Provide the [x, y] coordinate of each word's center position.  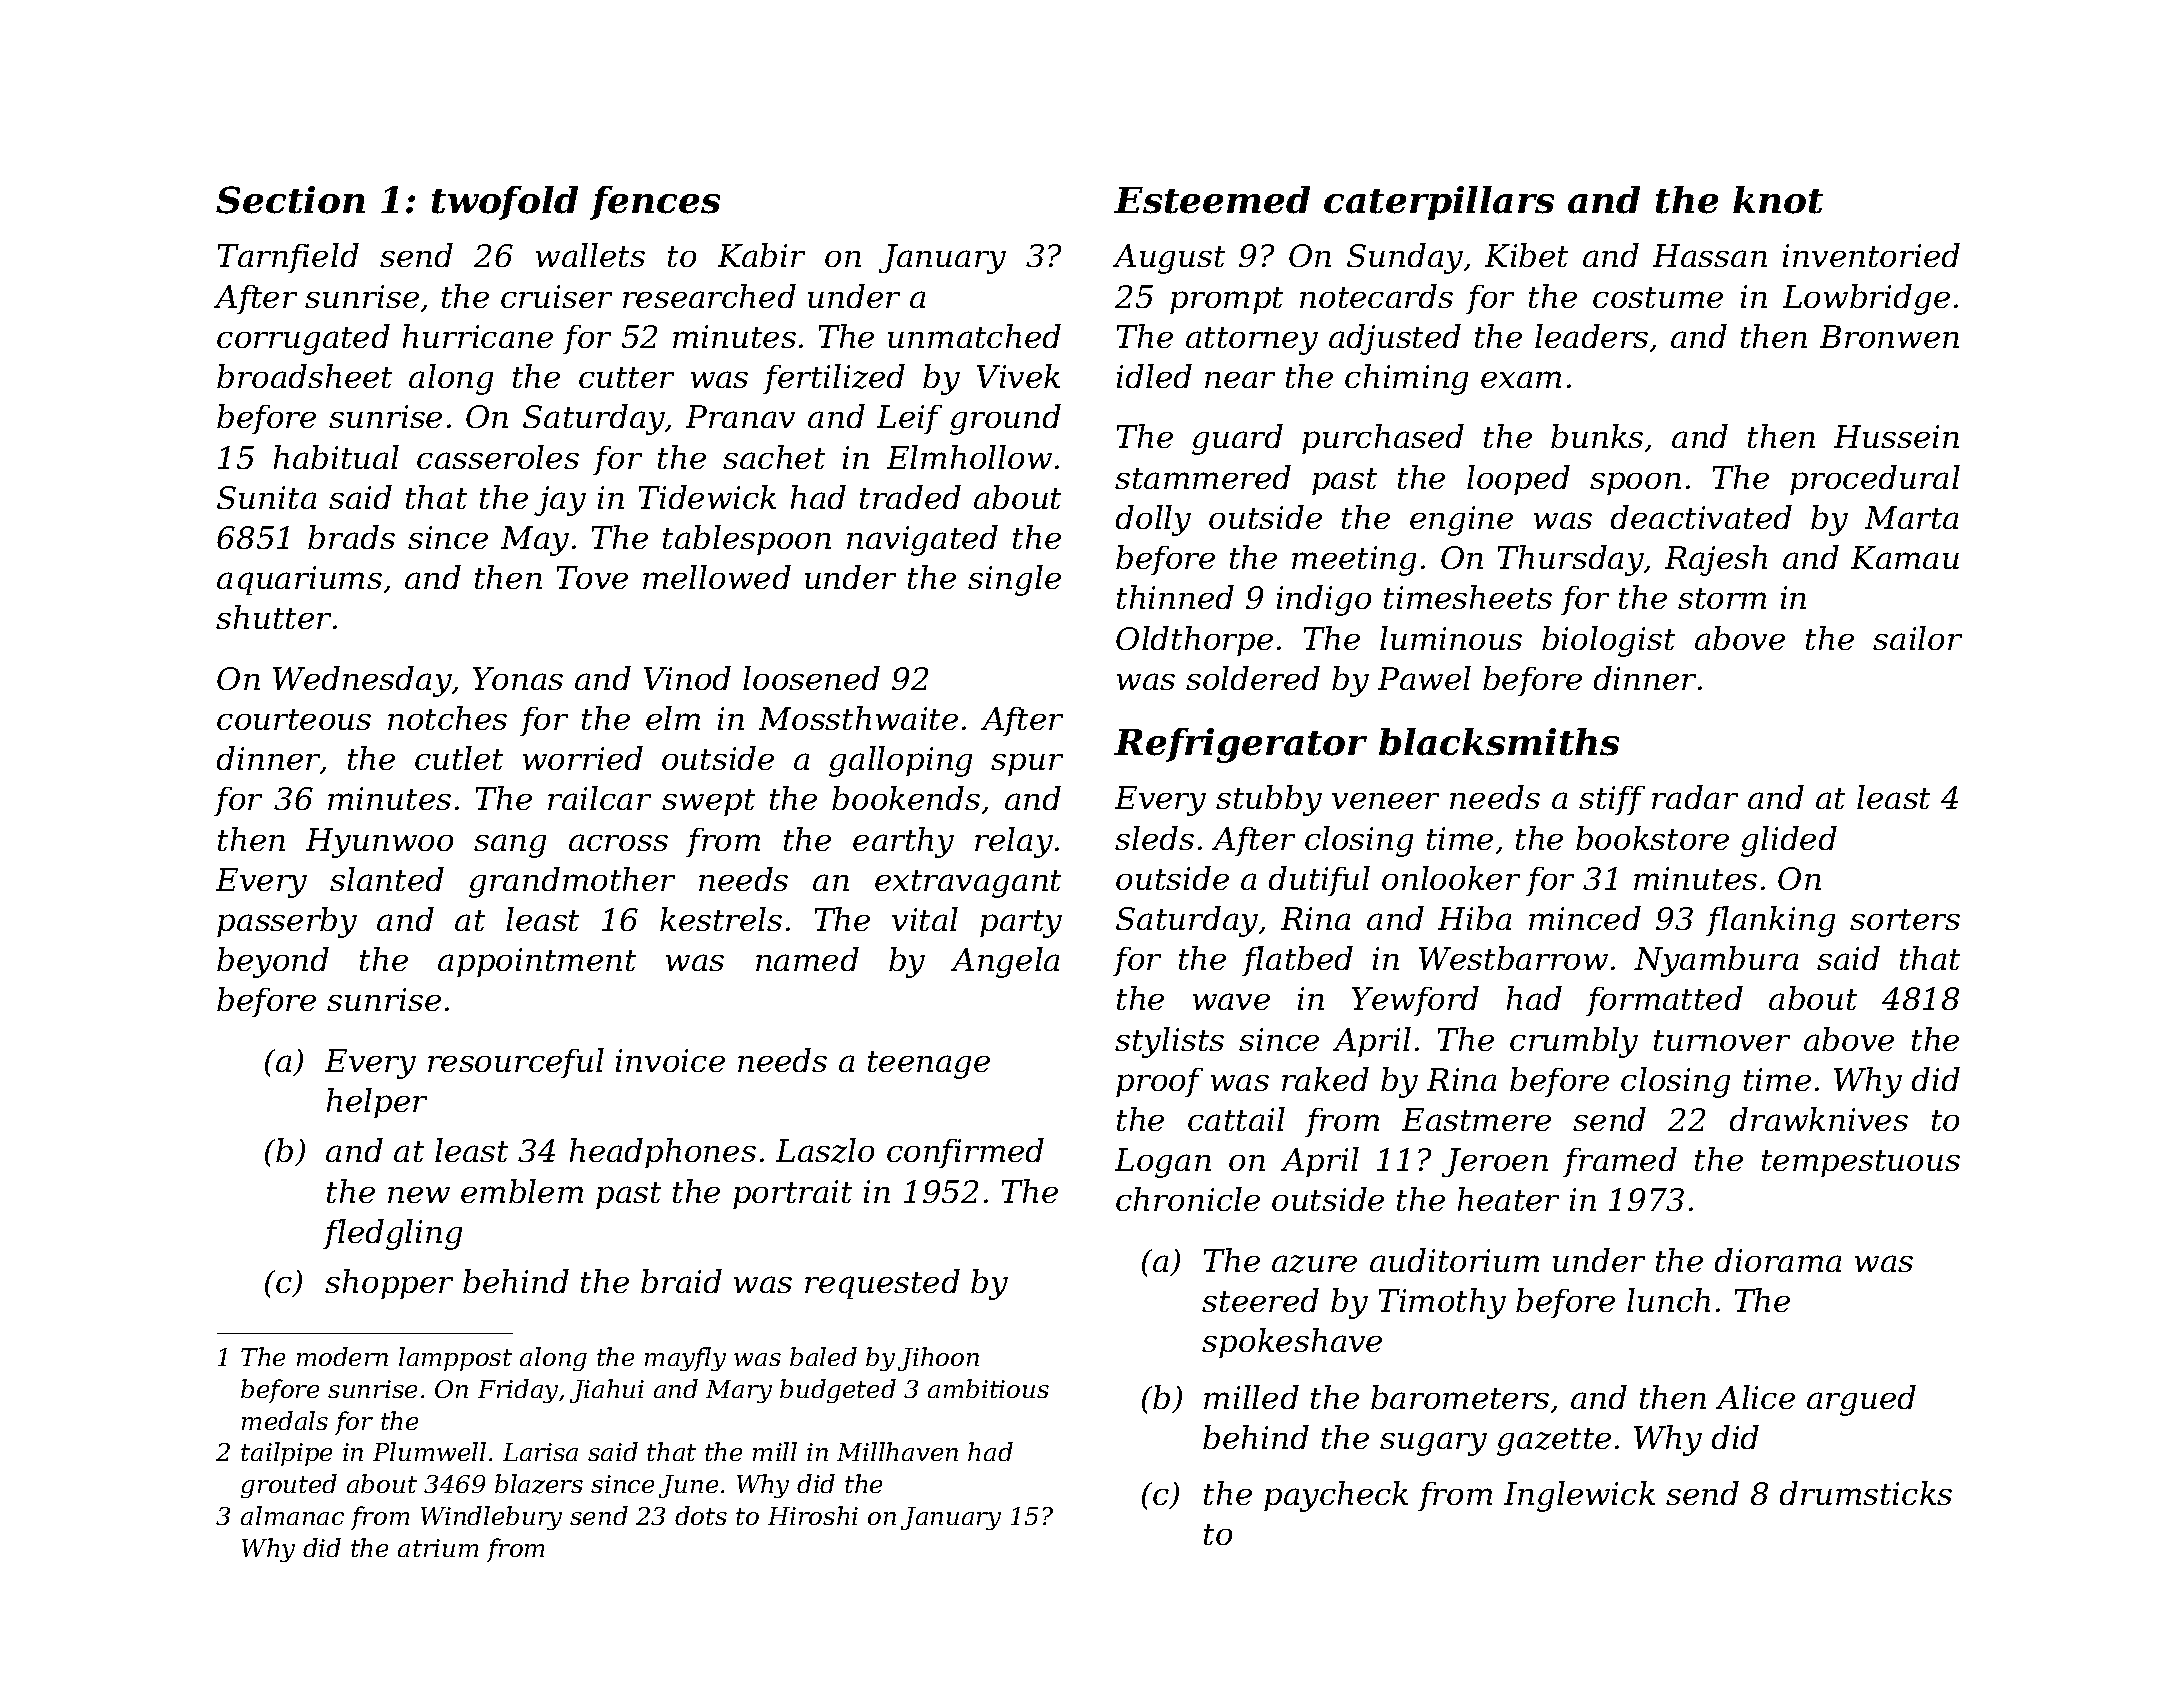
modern [342, 1356]
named [807, 959]
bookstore [1652, 838]
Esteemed [1212, 200]
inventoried [1871, 255]
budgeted [838, 1391]
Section [290, 200]
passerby [287, 922]
